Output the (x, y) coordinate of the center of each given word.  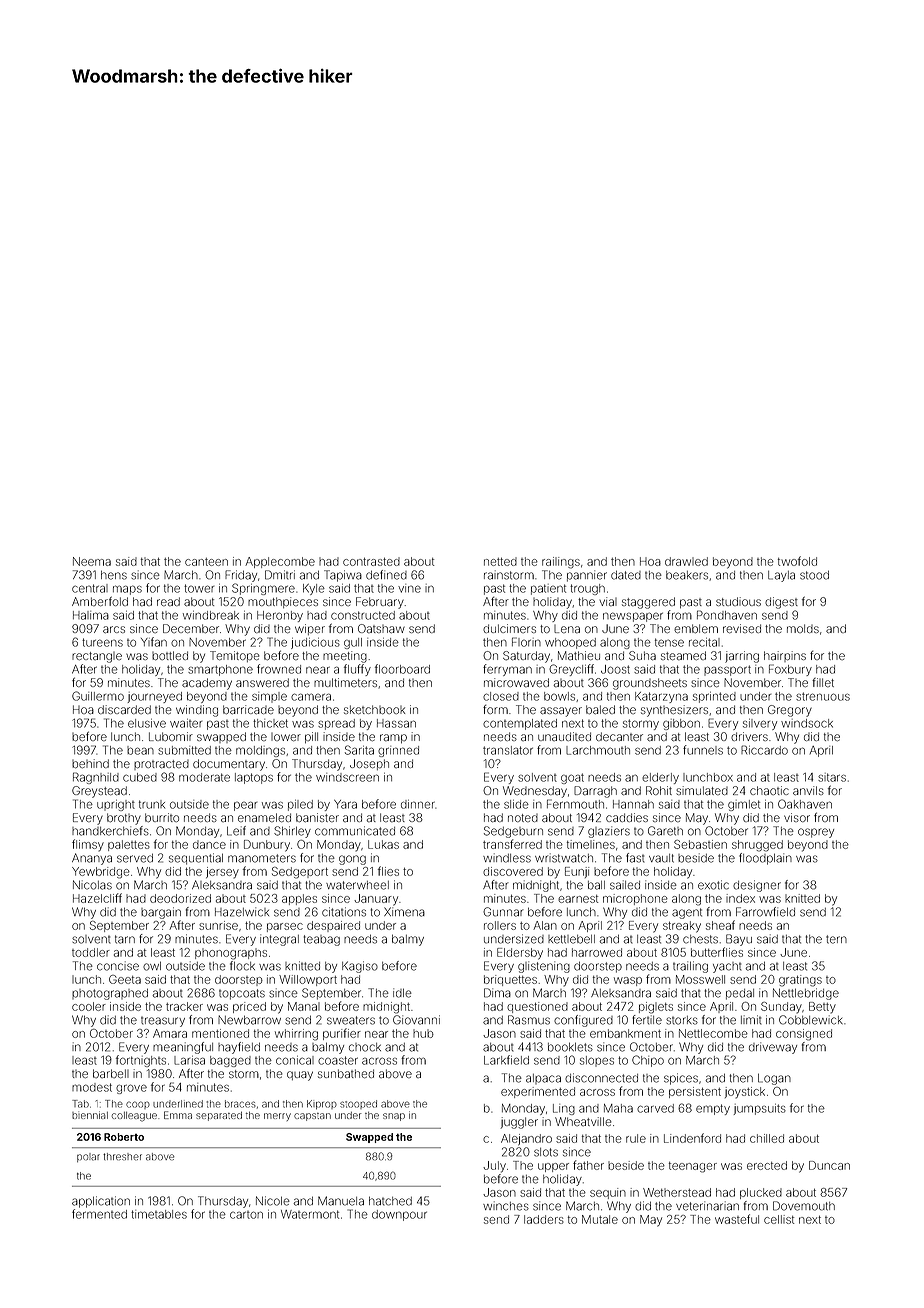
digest (781, 603)
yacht (727, 967)
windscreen (347, 777)
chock (365, 1047)
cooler (89, 1006)
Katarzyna (661, 697)
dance (209, 844)
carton (246, 1215)
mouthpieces (283, 602)
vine (409, 588)
